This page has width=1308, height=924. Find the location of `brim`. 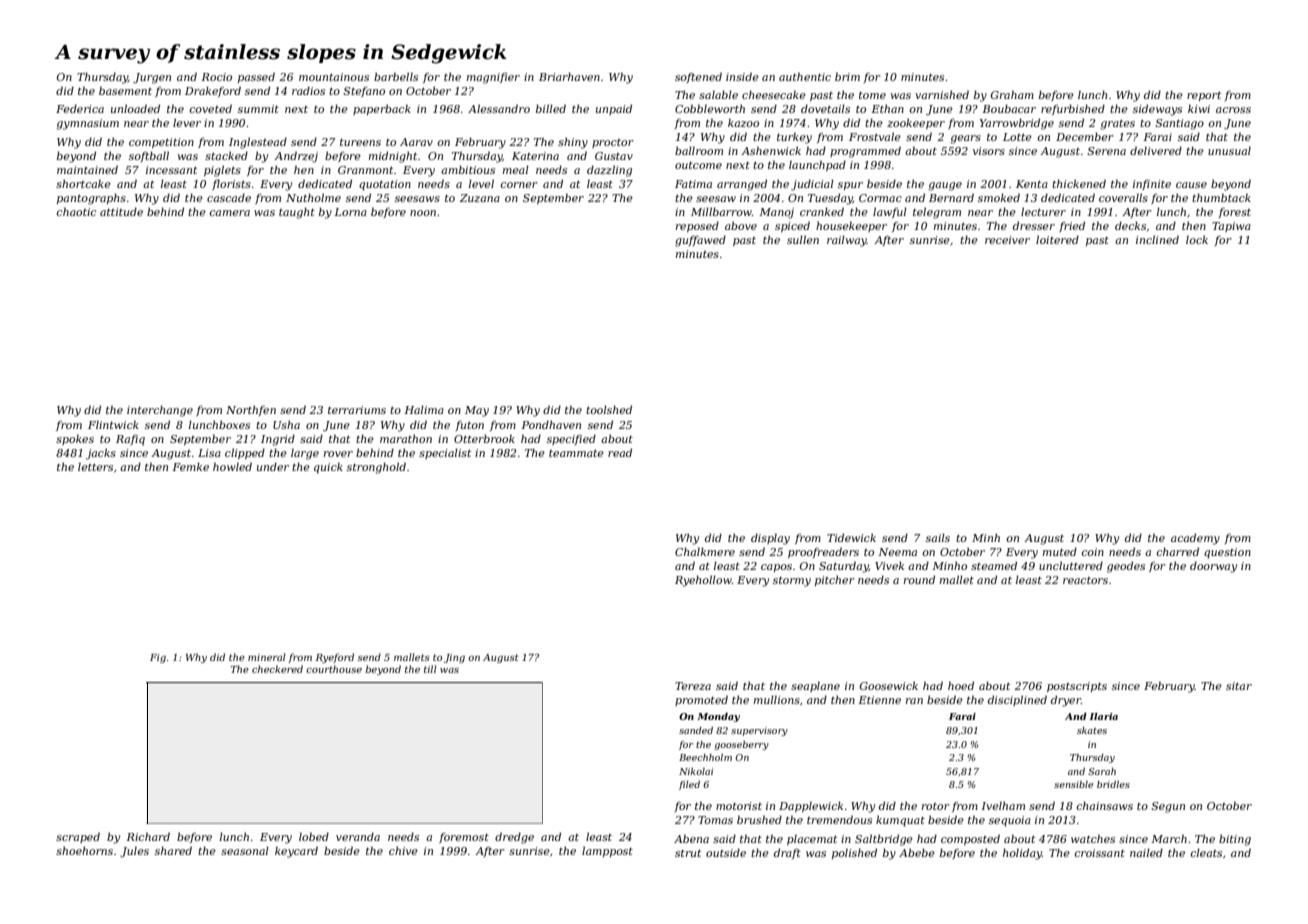

brim is located at coordinates (847, 76).
